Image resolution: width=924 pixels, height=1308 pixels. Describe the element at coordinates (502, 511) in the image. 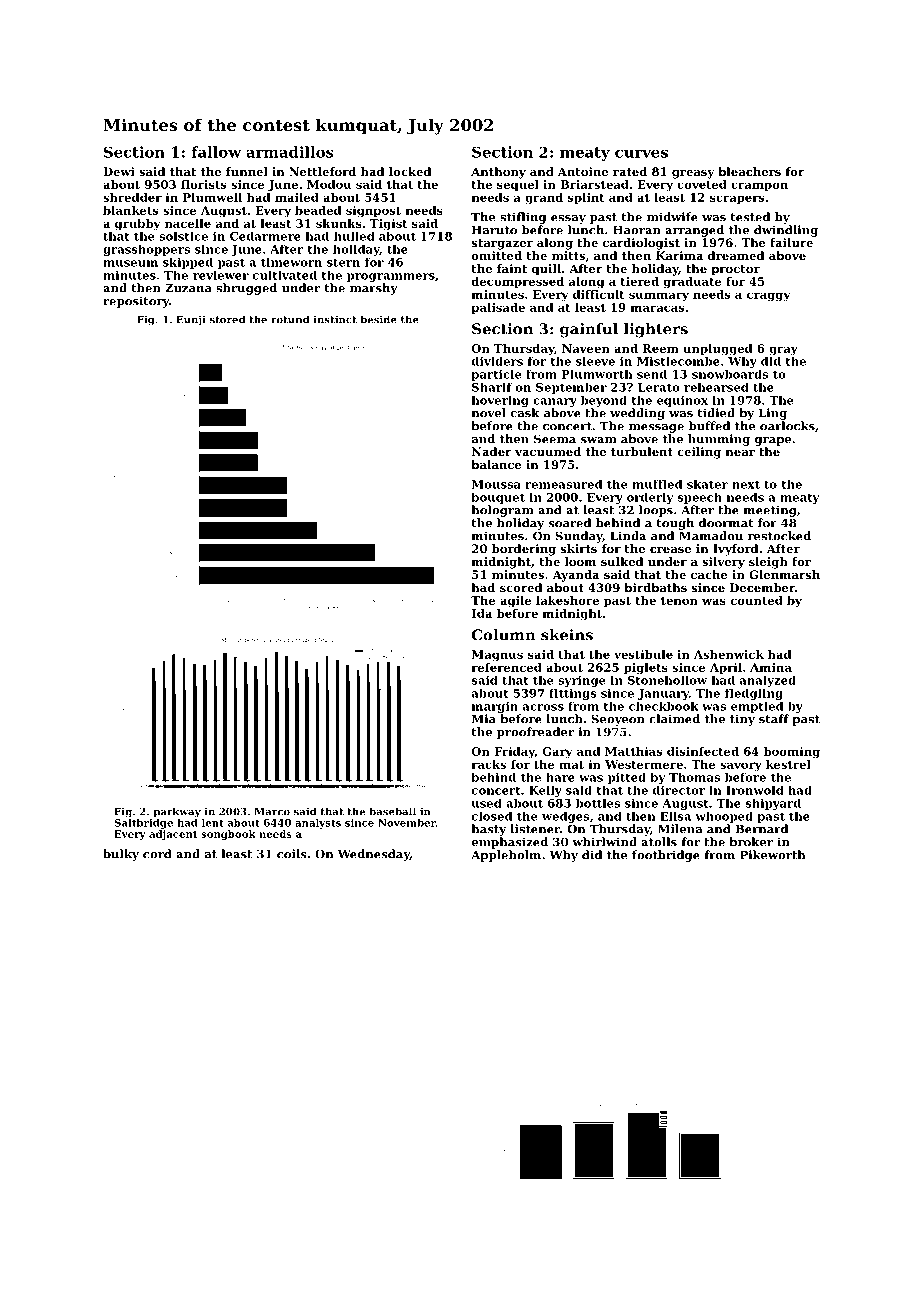

I see `hologram` at that location.
